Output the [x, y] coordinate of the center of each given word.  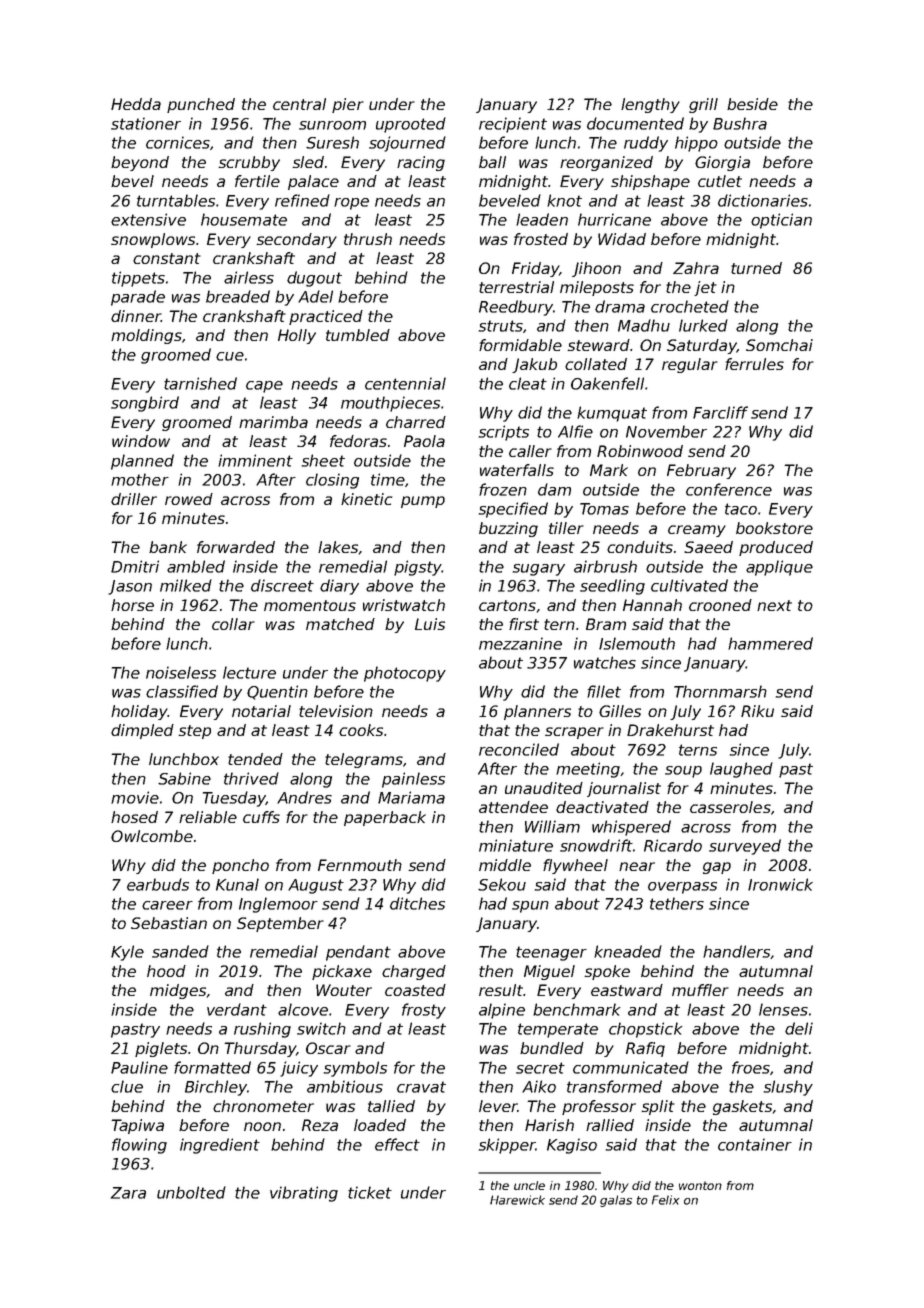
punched [201, 105]
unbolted [191, 1192]
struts [501, 326]
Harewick [517, 1200]
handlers [736, 951]
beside [752, 104]
